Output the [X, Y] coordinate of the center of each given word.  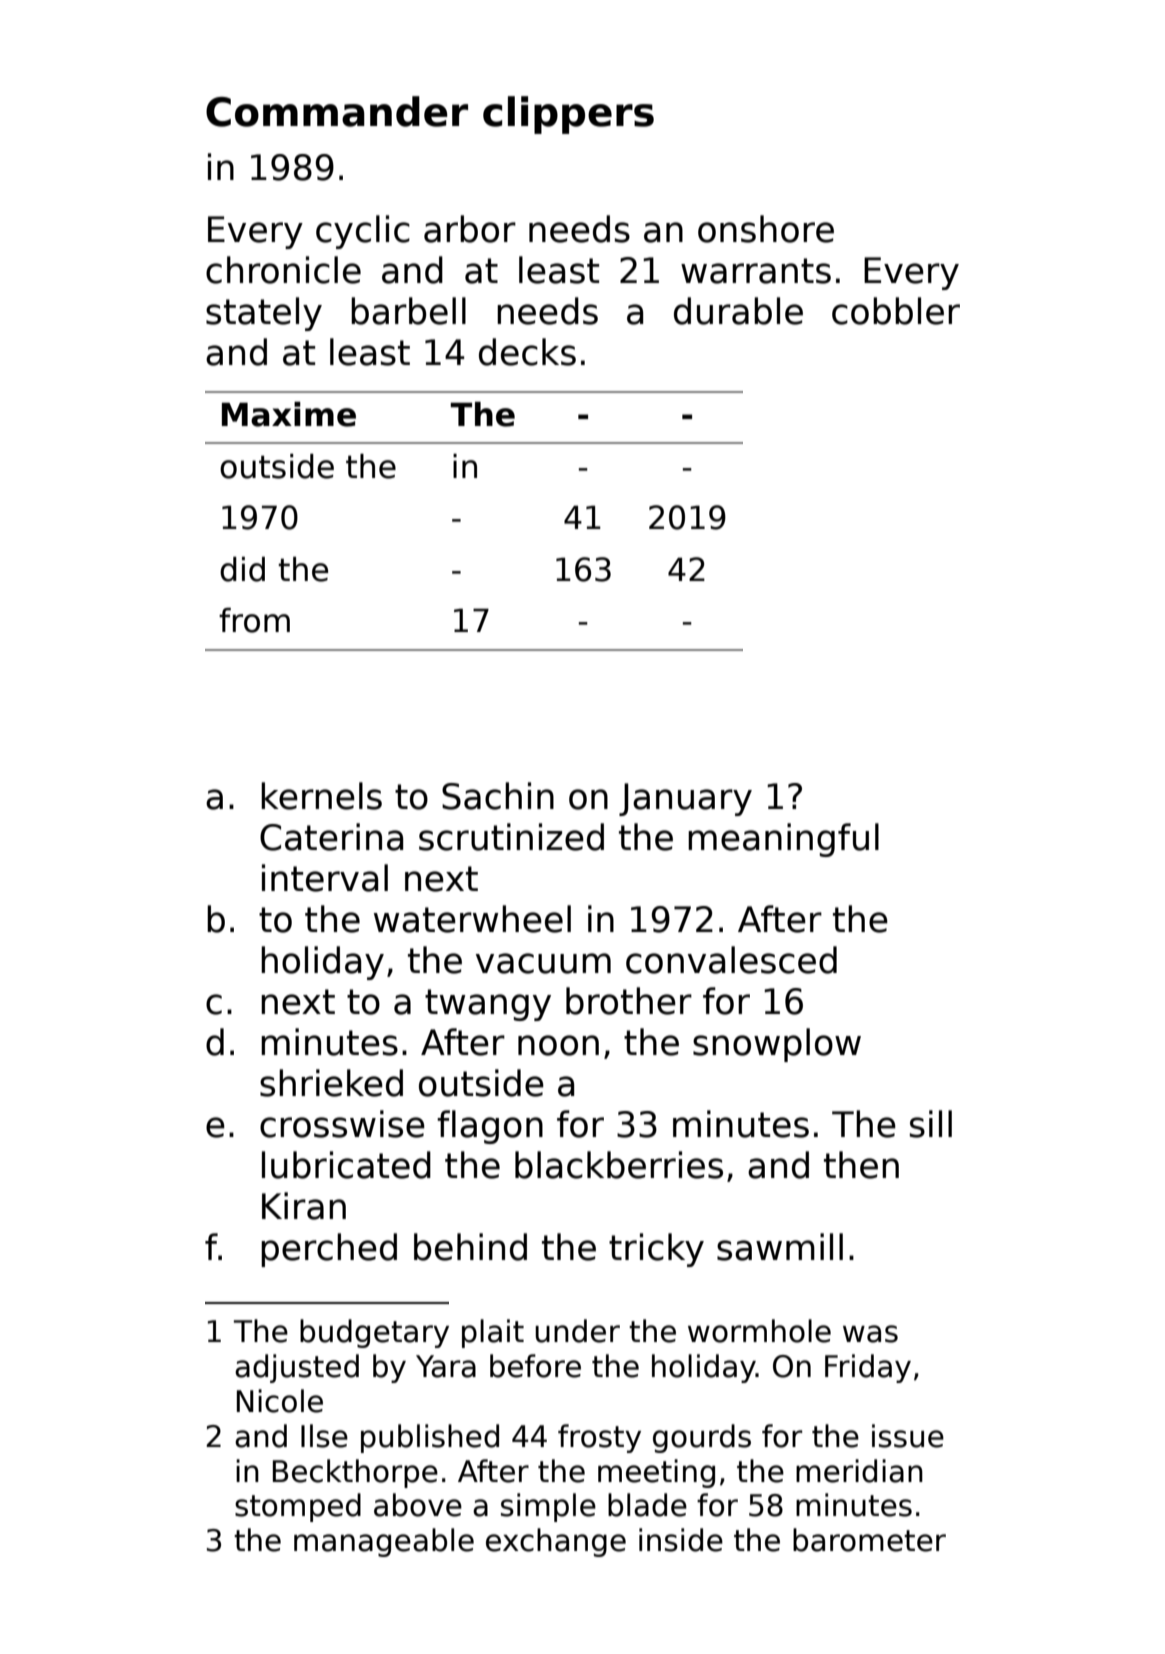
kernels [321, 796]
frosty [599, 1438]
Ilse [324, 1436]
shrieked [331, 1083]
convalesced [731, 960]
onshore [766, 229]
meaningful [783, 840]
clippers [568, 115]
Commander [337, 111]
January [685, 799]
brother [629, 1001]
